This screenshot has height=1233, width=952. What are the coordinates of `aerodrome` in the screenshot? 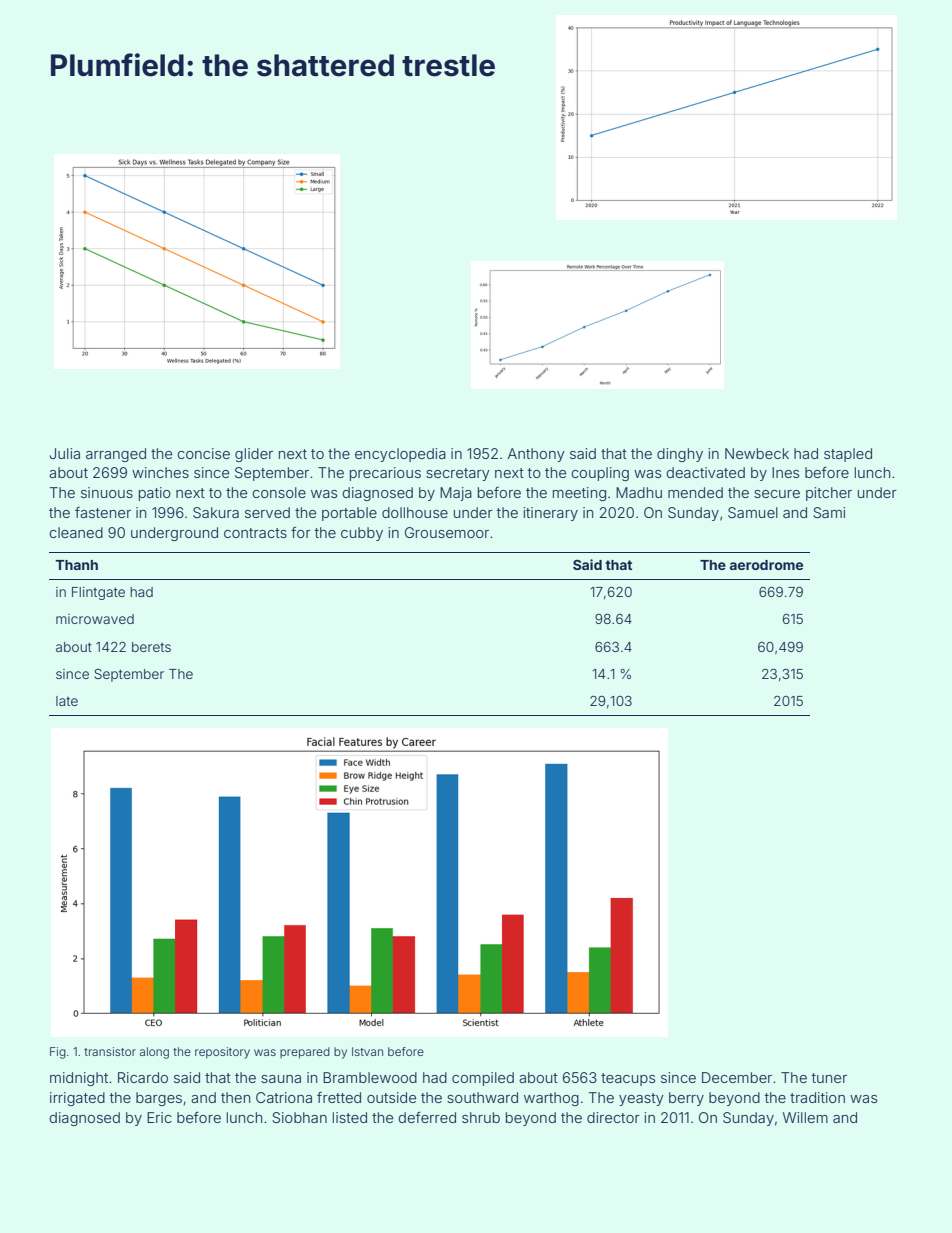 It's located at (766, 565).
